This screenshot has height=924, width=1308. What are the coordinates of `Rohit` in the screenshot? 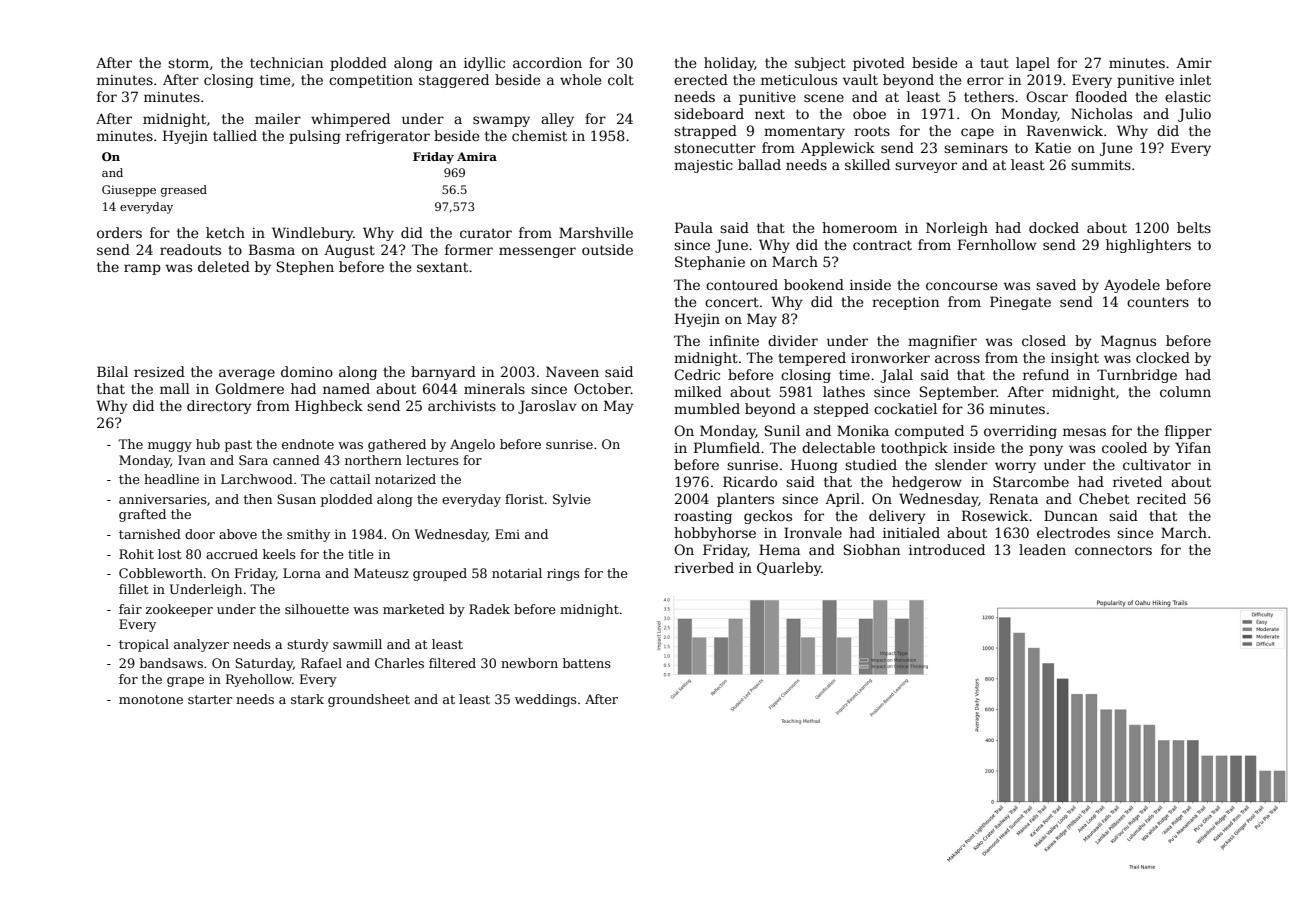 It's located at (136, 554).
